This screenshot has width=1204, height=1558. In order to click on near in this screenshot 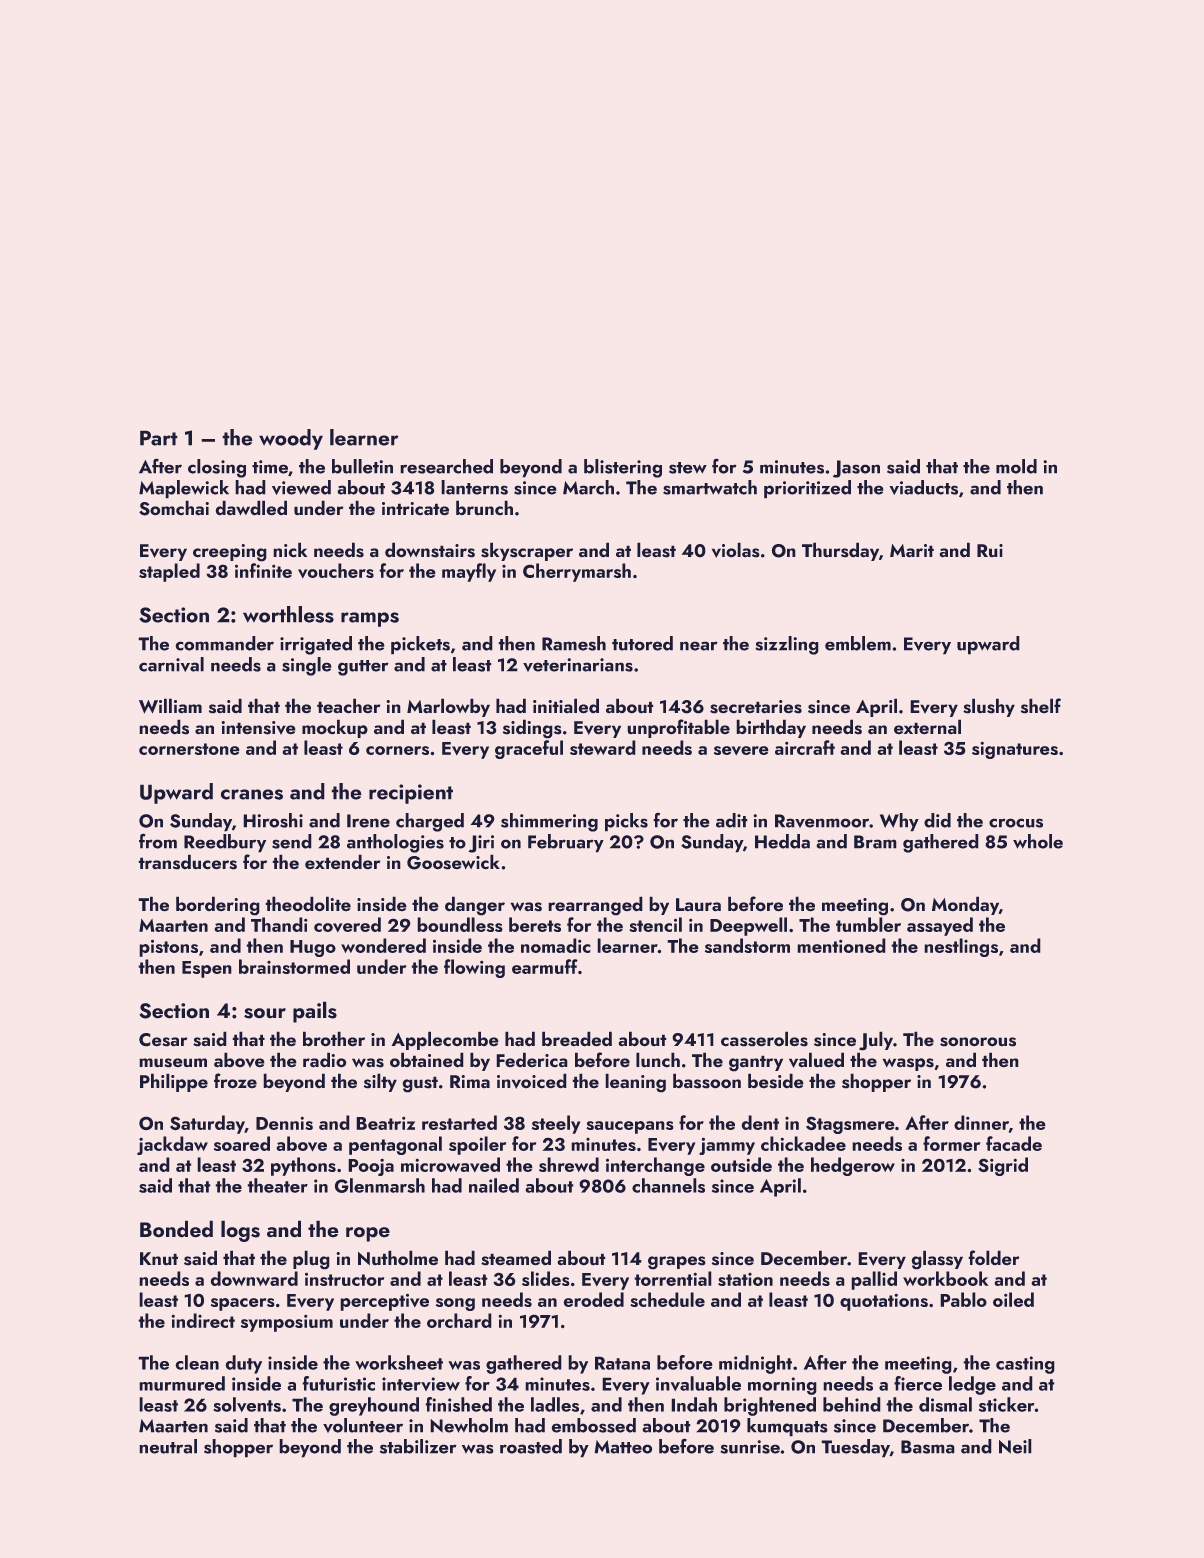, I will do `click(699, 646)`.
